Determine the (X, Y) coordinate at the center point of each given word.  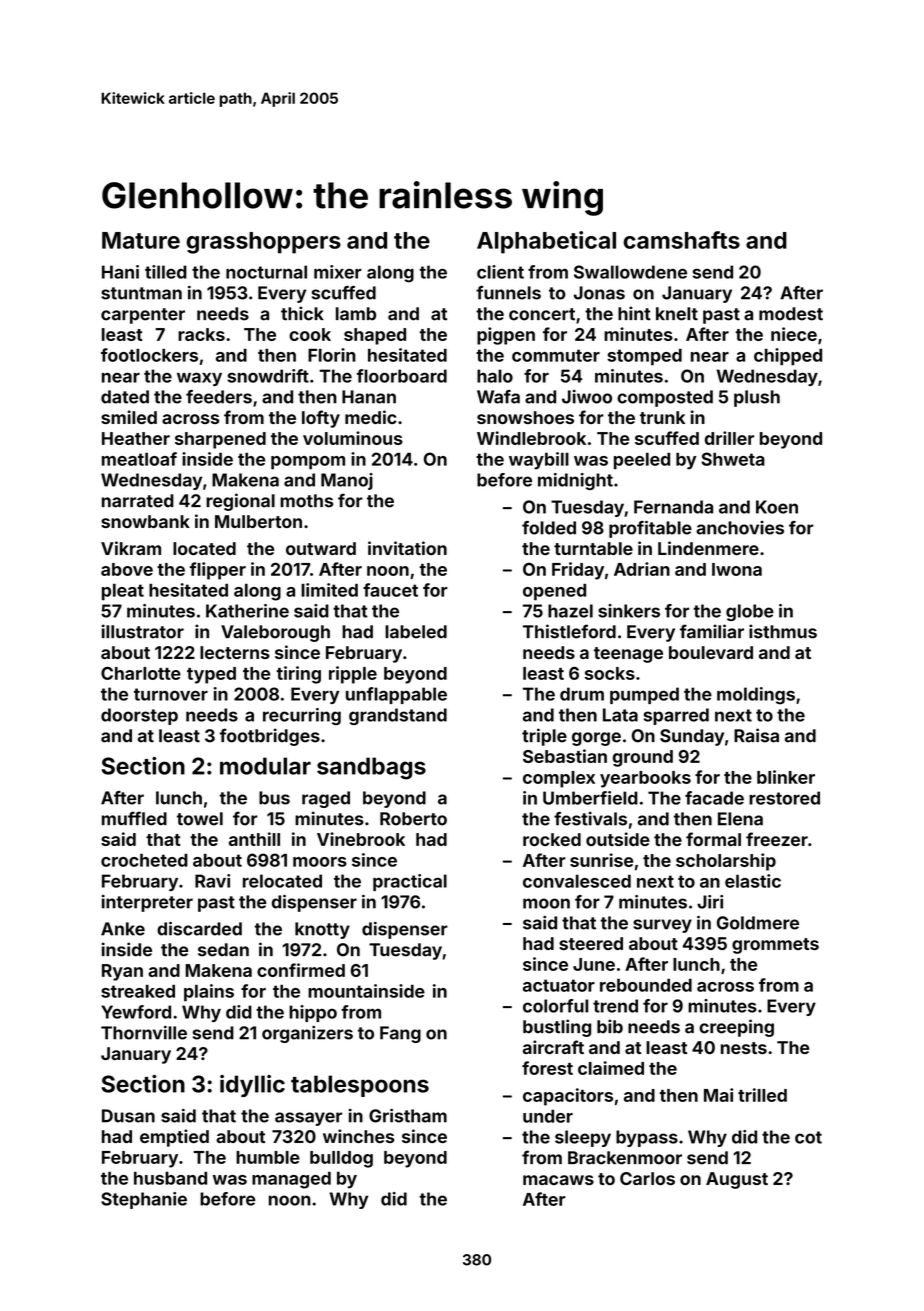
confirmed (301, 970)
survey (662, 926)
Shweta (733, 459)
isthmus (783, 631)
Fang (400, 1034)
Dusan (128, 1116)
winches (358, 1136)
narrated (138, 501)
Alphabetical (546, 242)
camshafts (681, 240)
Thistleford (569, 631)
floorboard (402, 376)
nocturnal (266, 272)
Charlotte (141, 673)
